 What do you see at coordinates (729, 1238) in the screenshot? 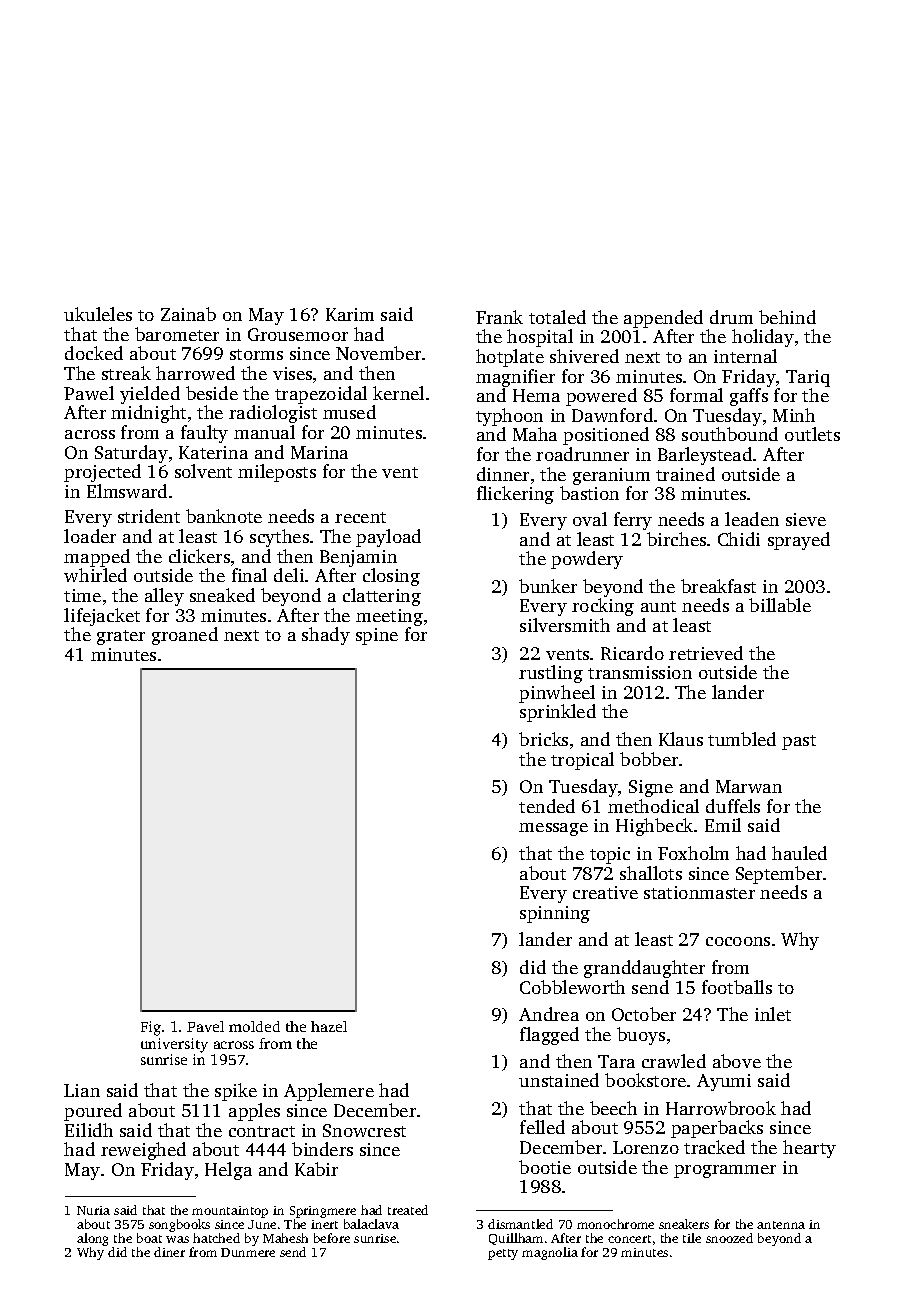
I see `snoozed` at bounding box center [729, 1238].
